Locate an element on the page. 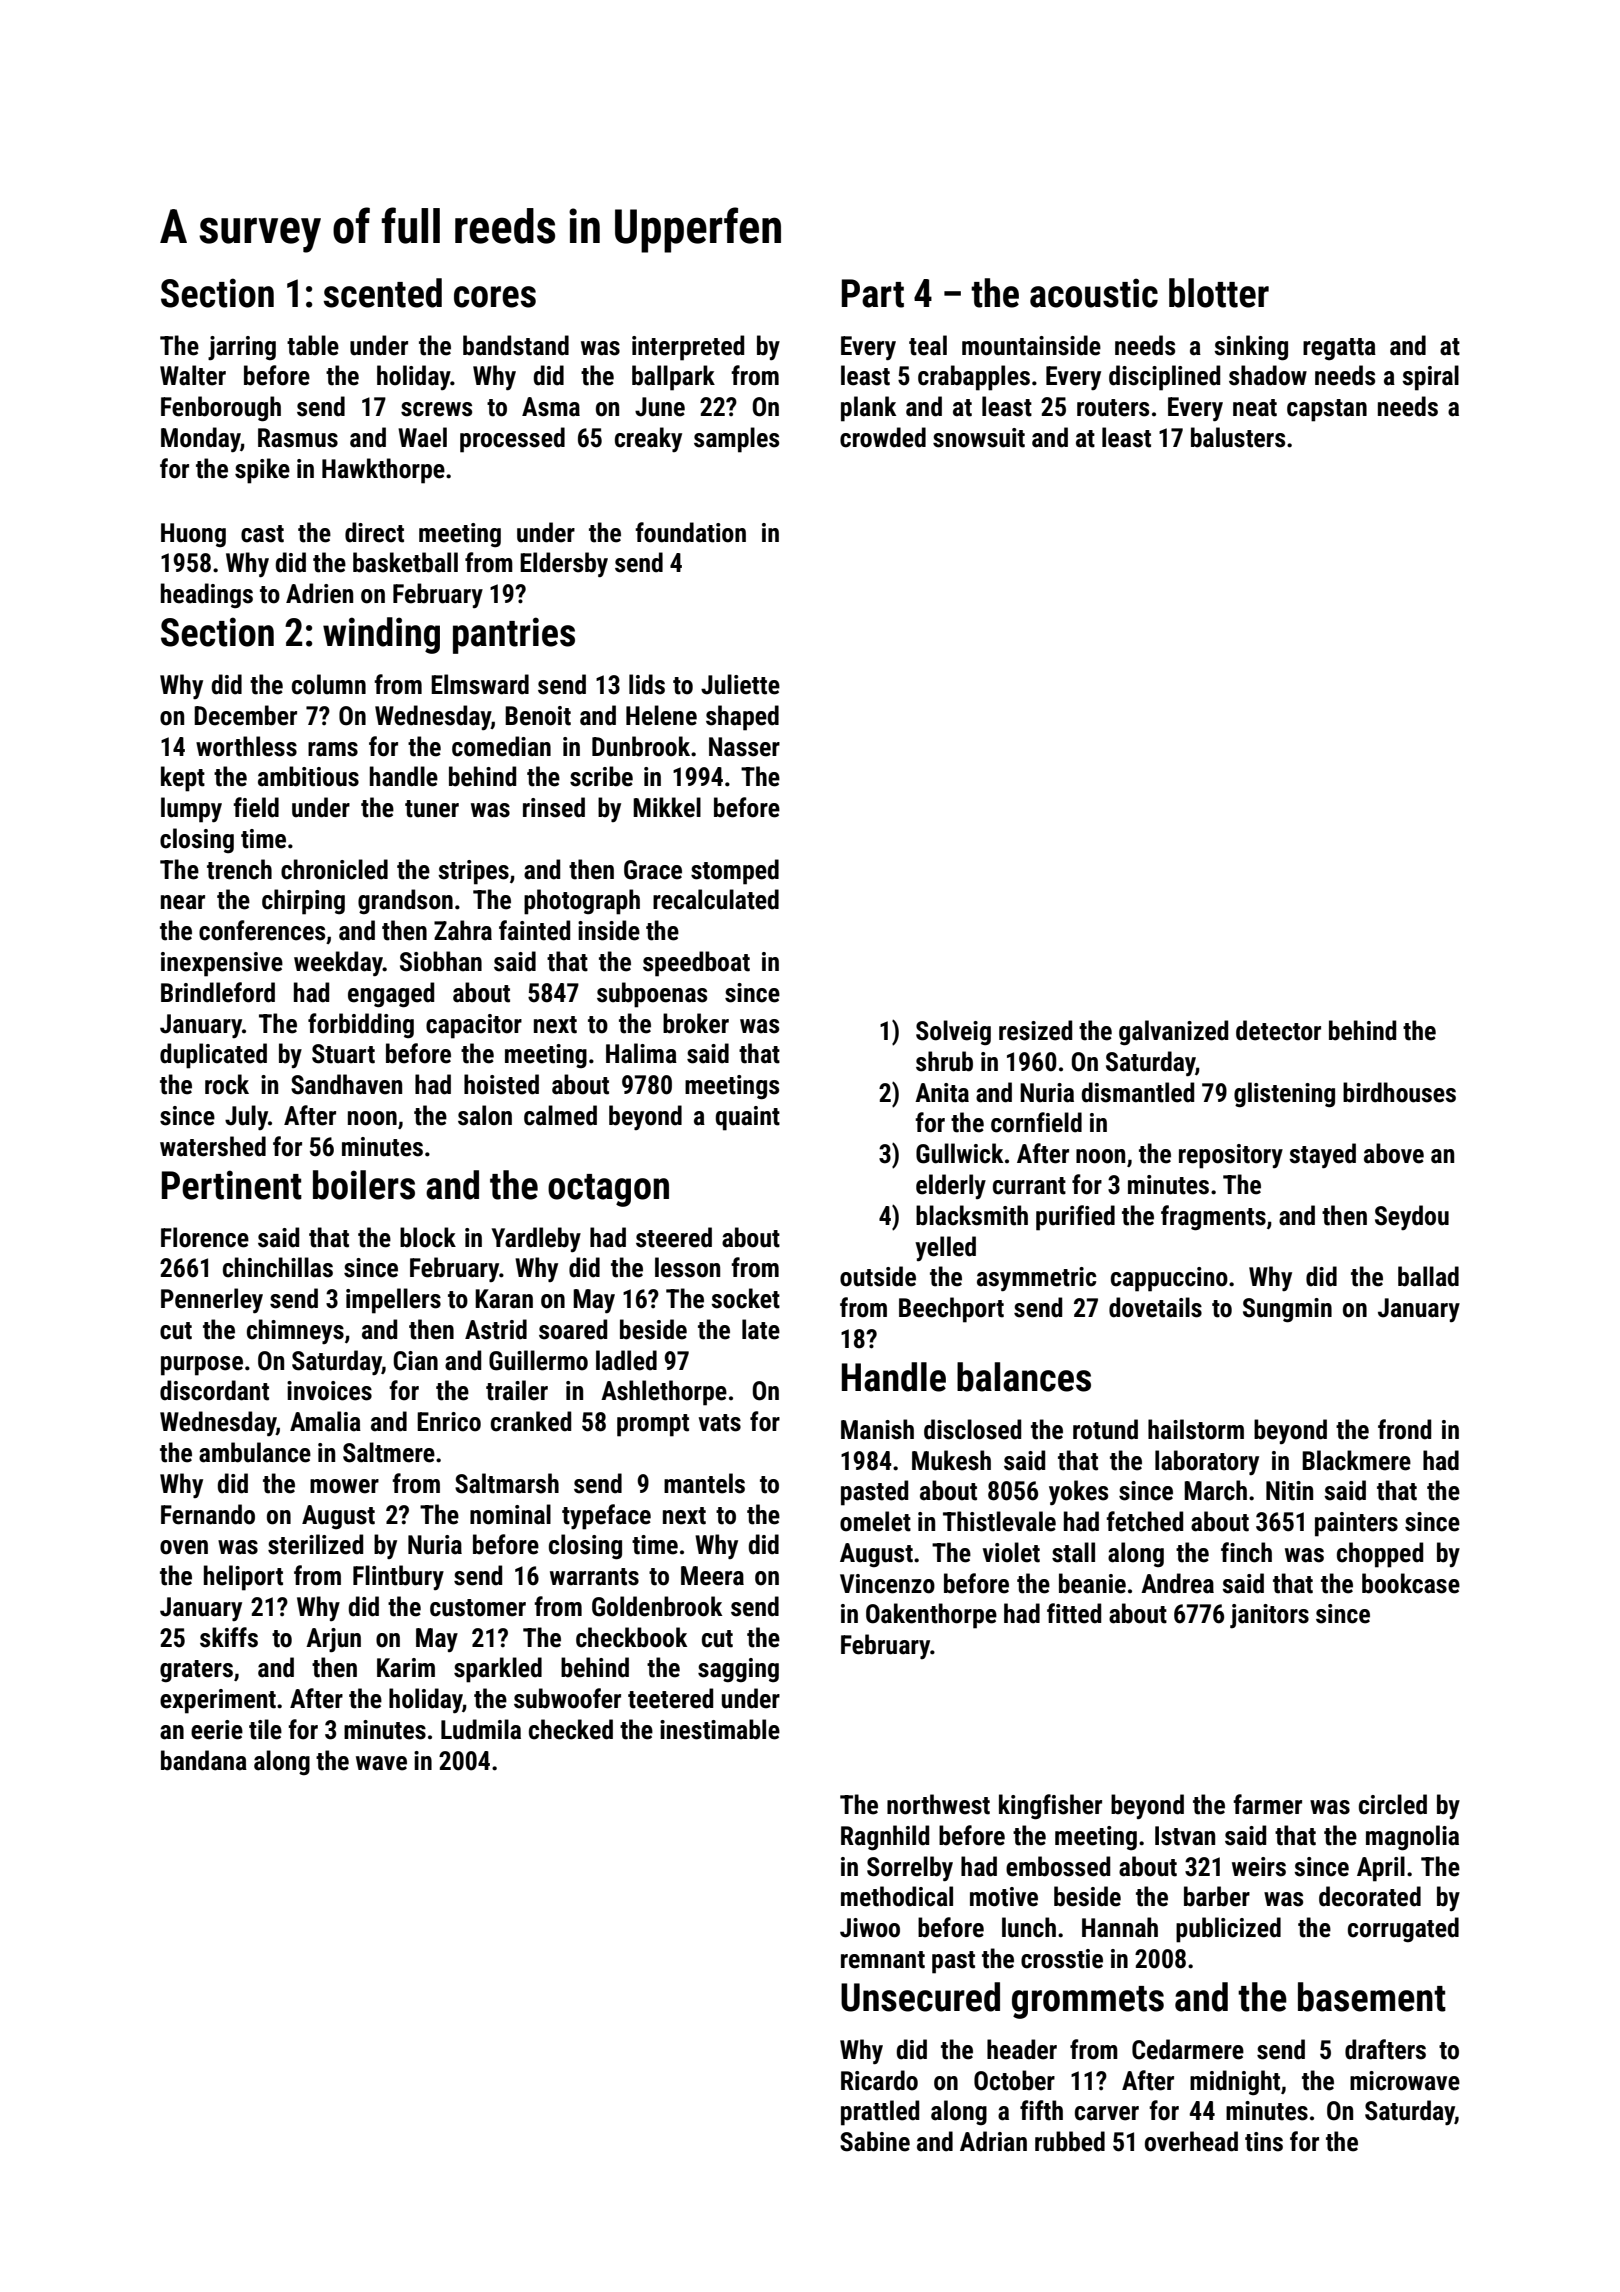 The image size is (1620, 2292). capstan is located at coordinates (1327, 410).
